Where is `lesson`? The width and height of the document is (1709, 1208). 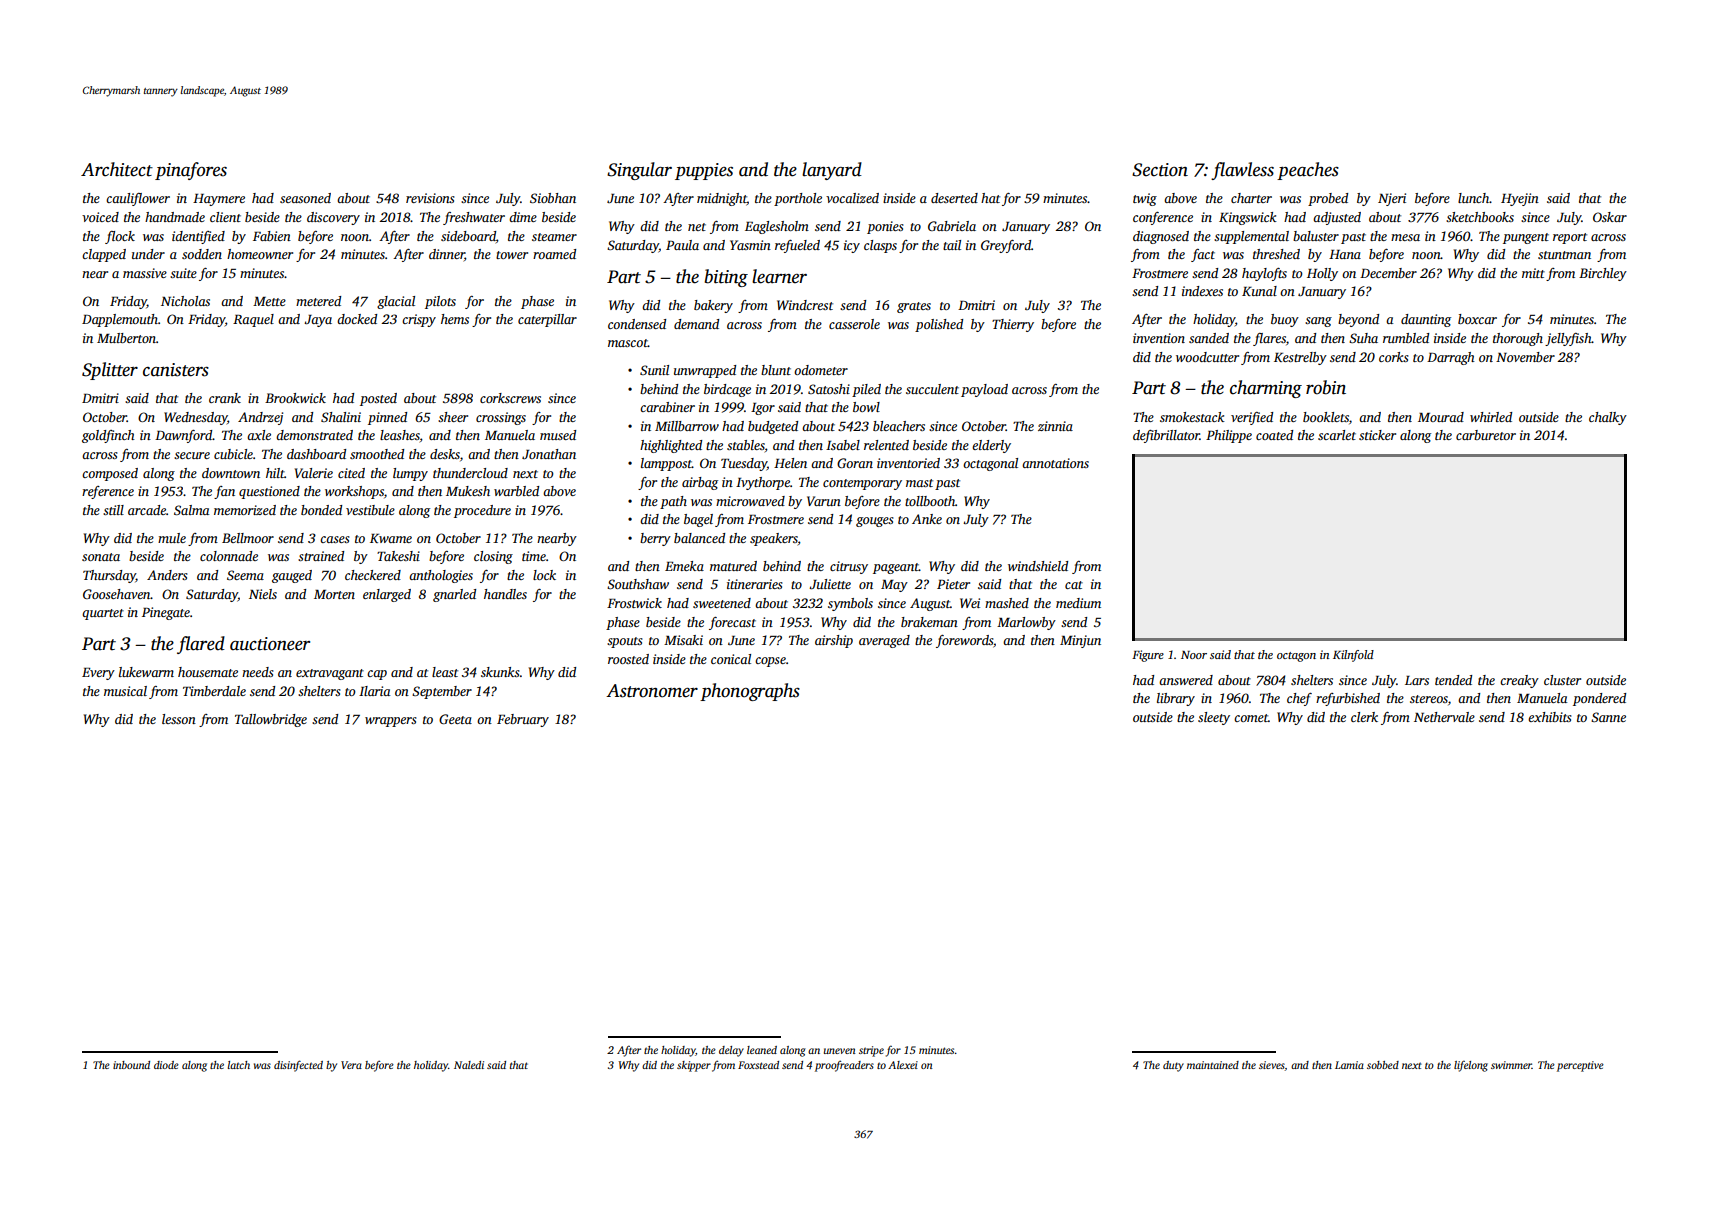
lesson is located at coordinates (179, 719).
